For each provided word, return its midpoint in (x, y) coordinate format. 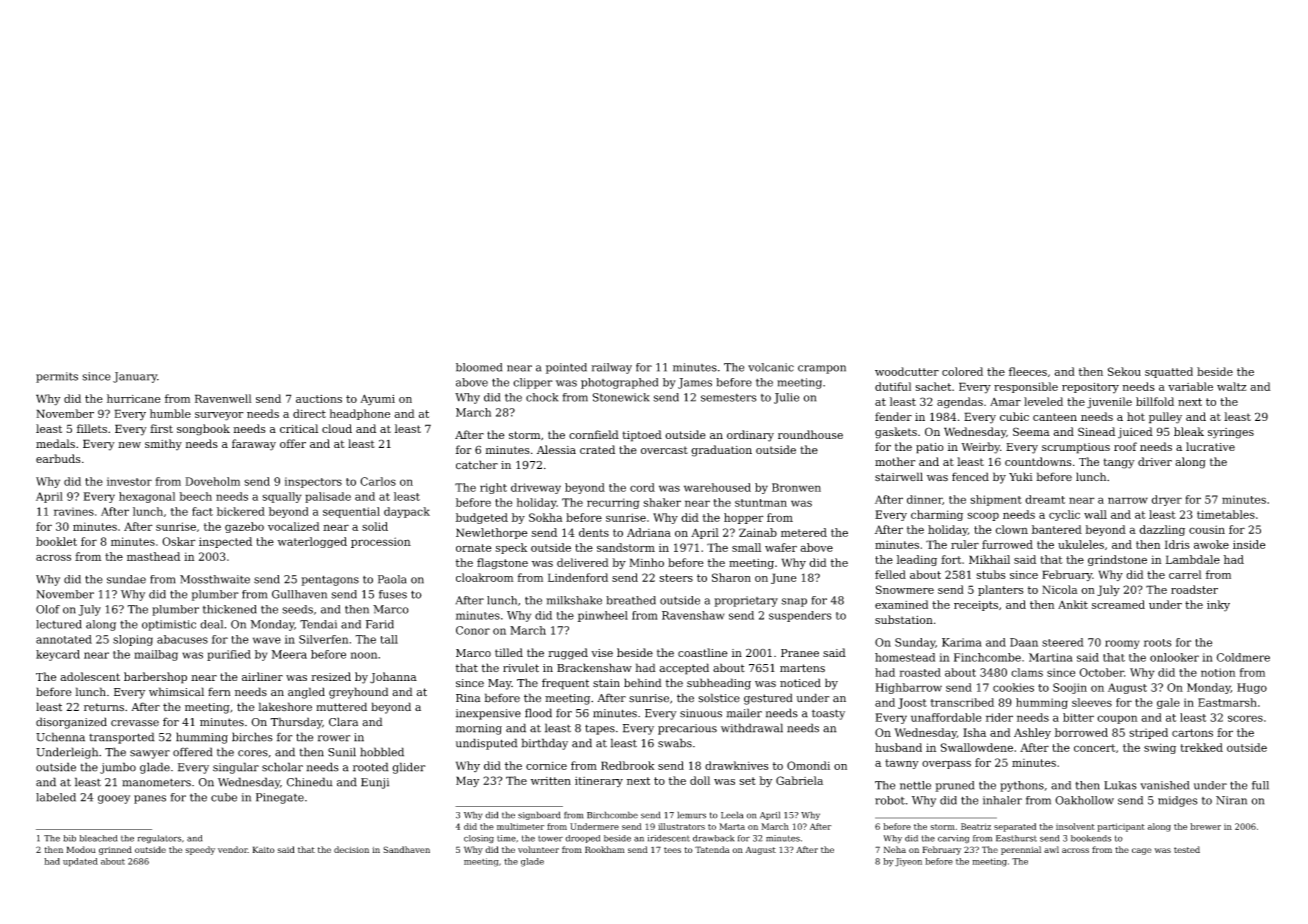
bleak (1189, 431)
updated (80, 862)
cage (1141, 851)
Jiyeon (908, 862)
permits (57, 377)
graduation (721, 451)
